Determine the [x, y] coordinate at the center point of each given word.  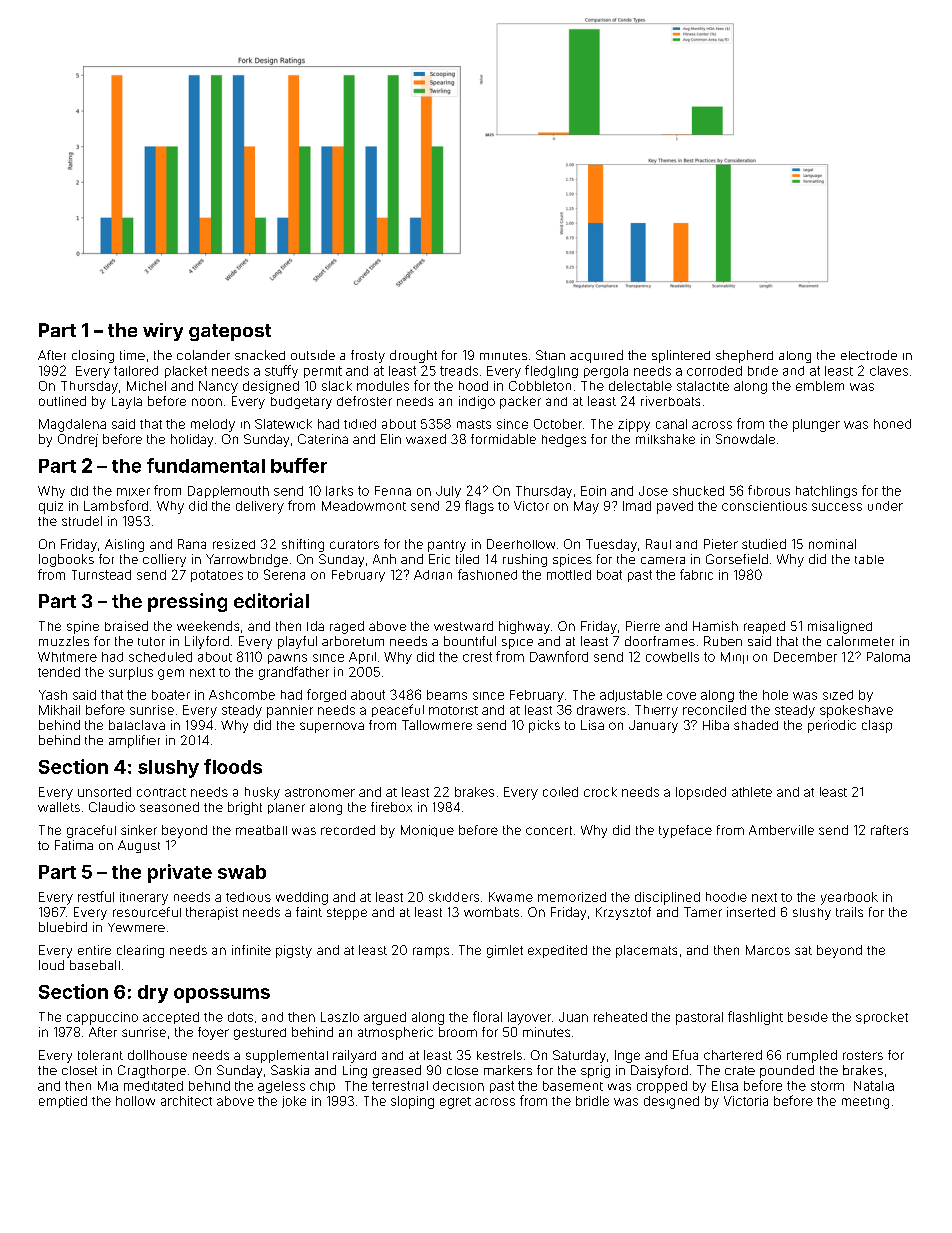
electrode [869, 355]
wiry [163, 332]
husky [262, 793]
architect [186, 1101]
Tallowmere [437, 725]
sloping [412, 1102]
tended [59, 672]
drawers [601, 710]
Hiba [716, 725]
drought [413, 356]
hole [775, 695]
